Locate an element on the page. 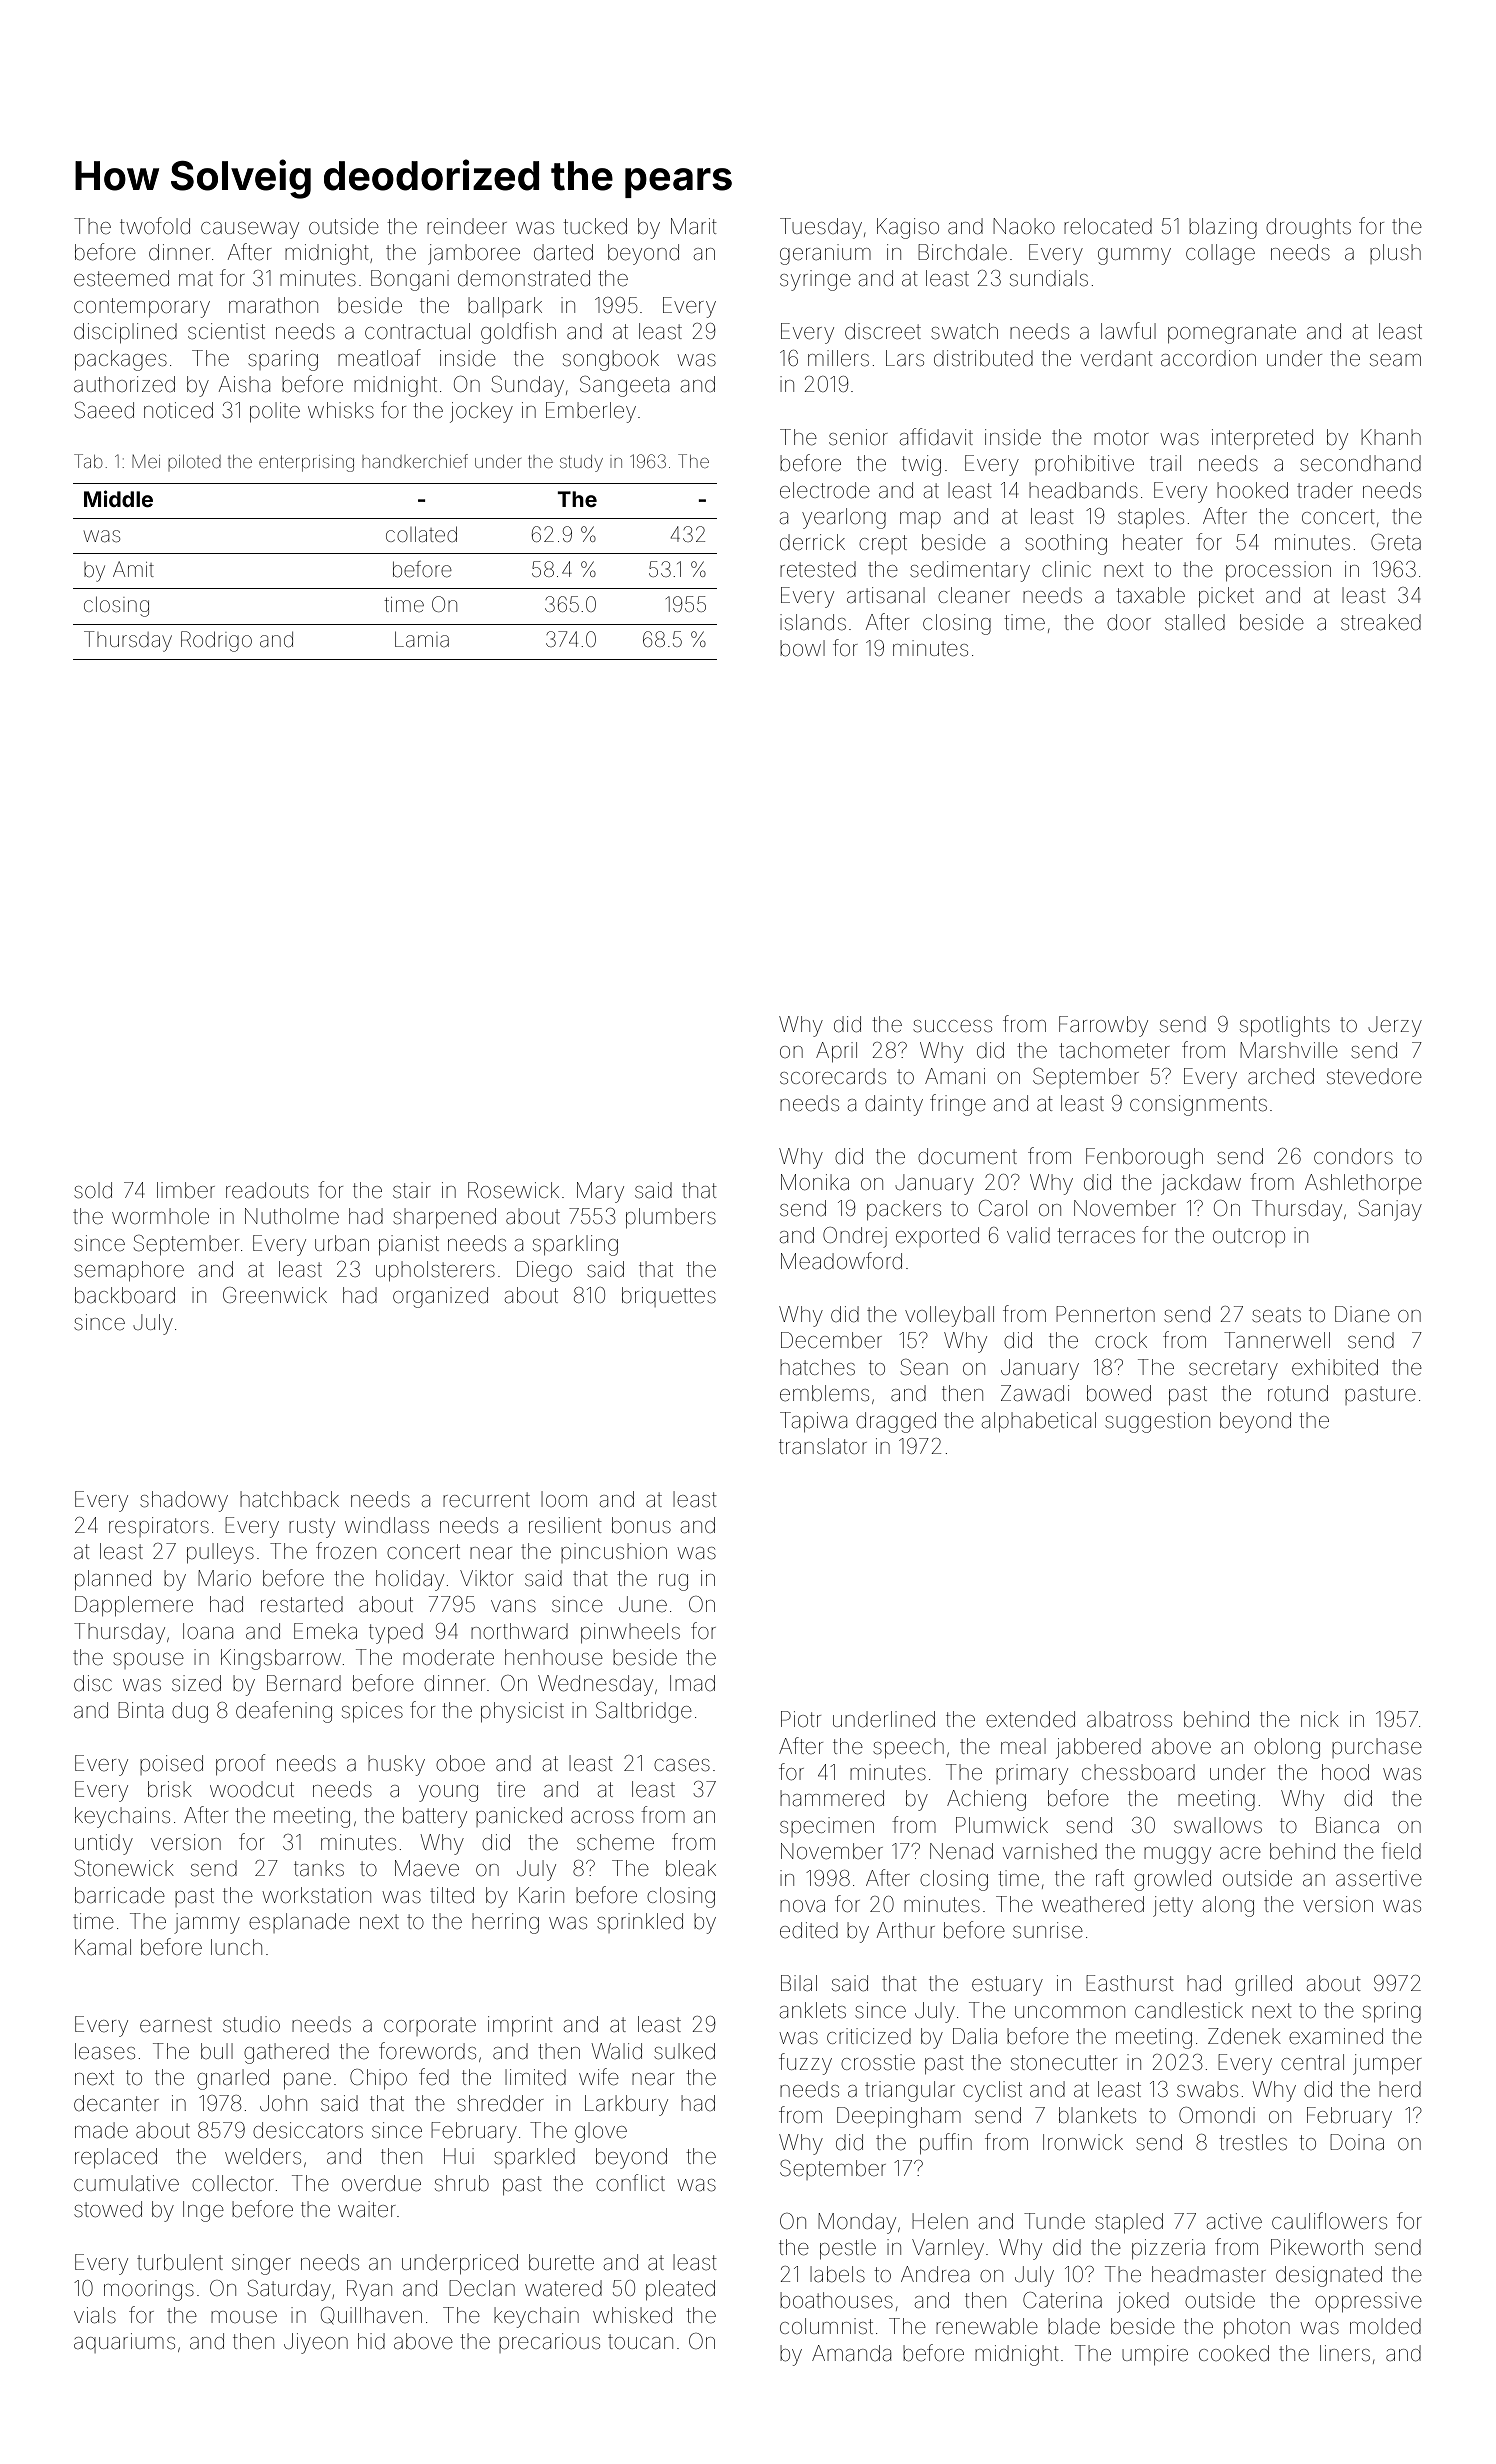 This page has height=2464, width=1496. arched is located at coordinates (1281, 1076).
